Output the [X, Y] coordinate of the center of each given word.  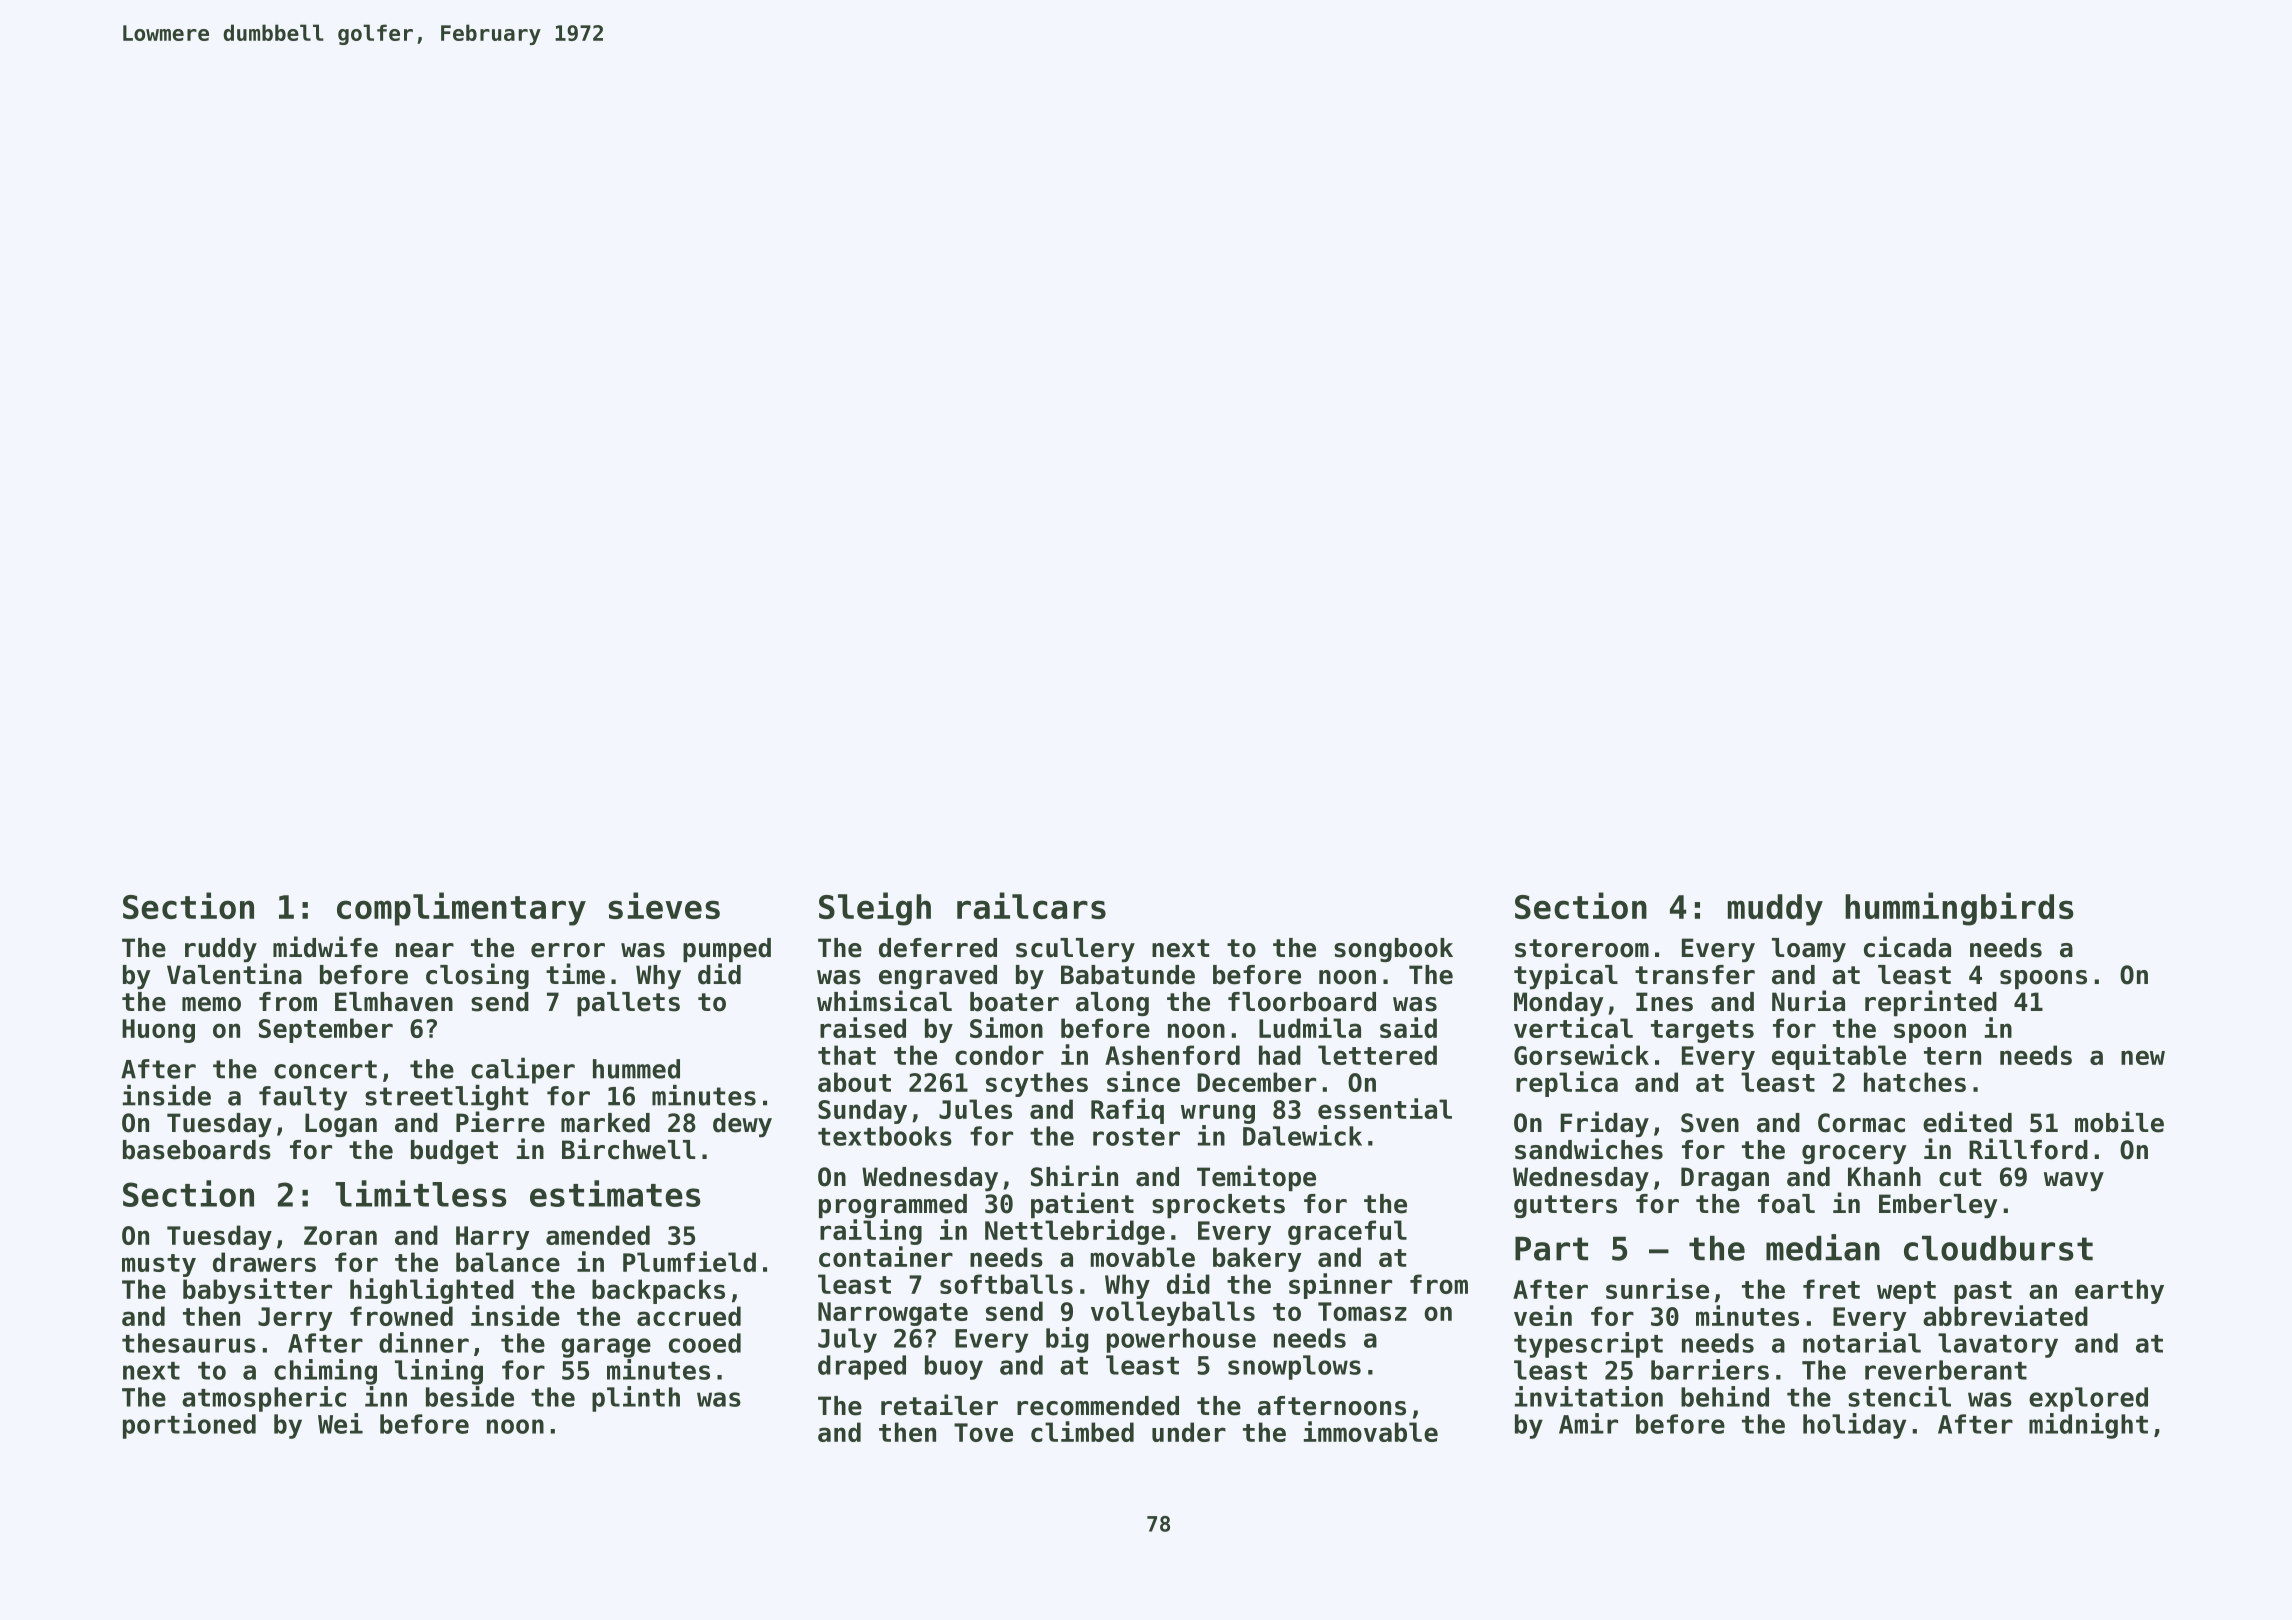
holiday [1854, 1426]
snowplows [1294, 1367]
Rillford [2028, 1149]
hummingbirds [1959, 909]
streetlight [446, 1098]
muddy [1775, 910]
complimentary [461, 909]
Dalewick [1302, 1135]
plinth [636, 1399]
